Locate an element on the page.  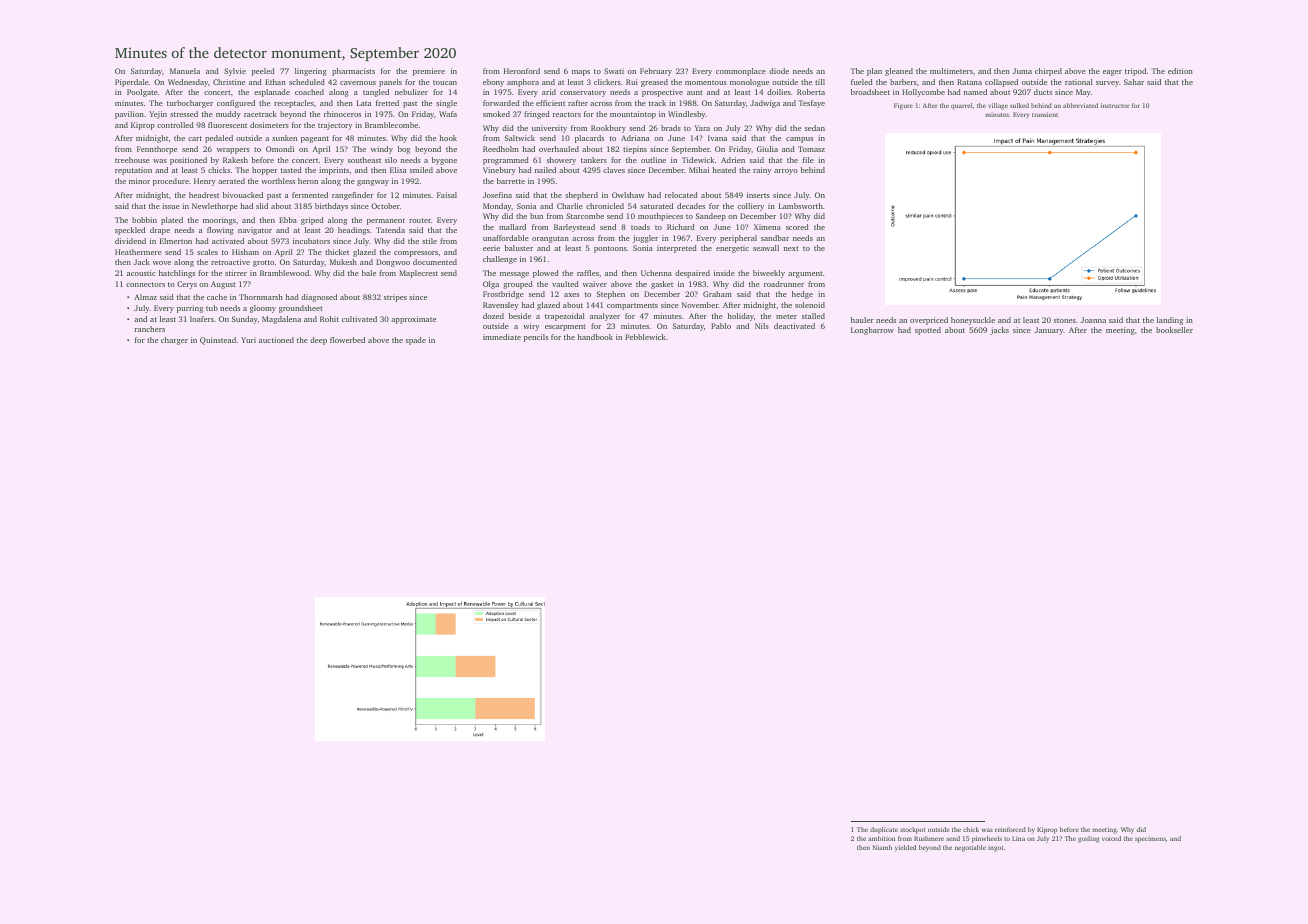
spotted is located at coordinates (928, 331).
